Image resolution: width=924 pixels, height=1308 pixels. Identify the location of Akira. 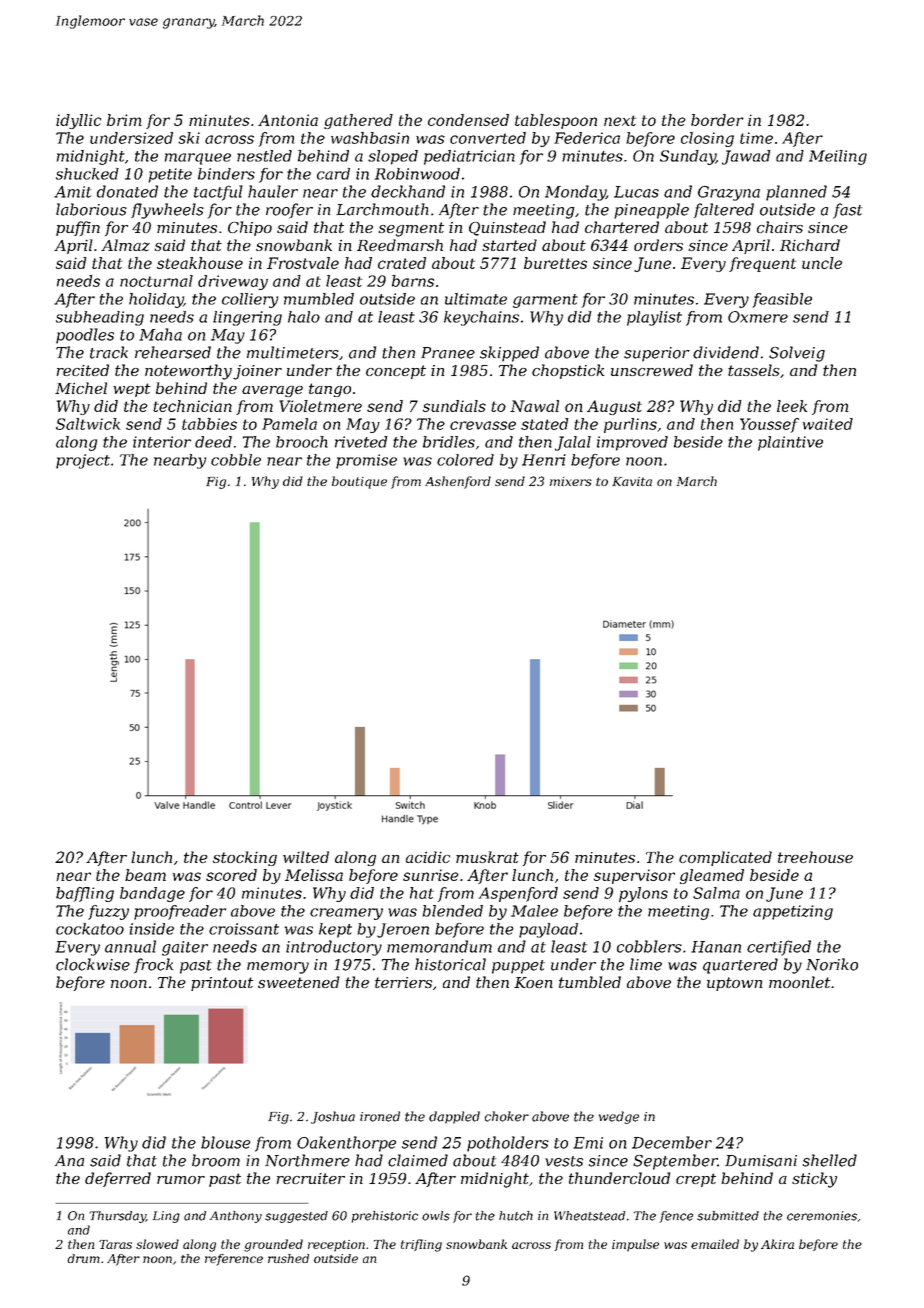
(777, 1244).
